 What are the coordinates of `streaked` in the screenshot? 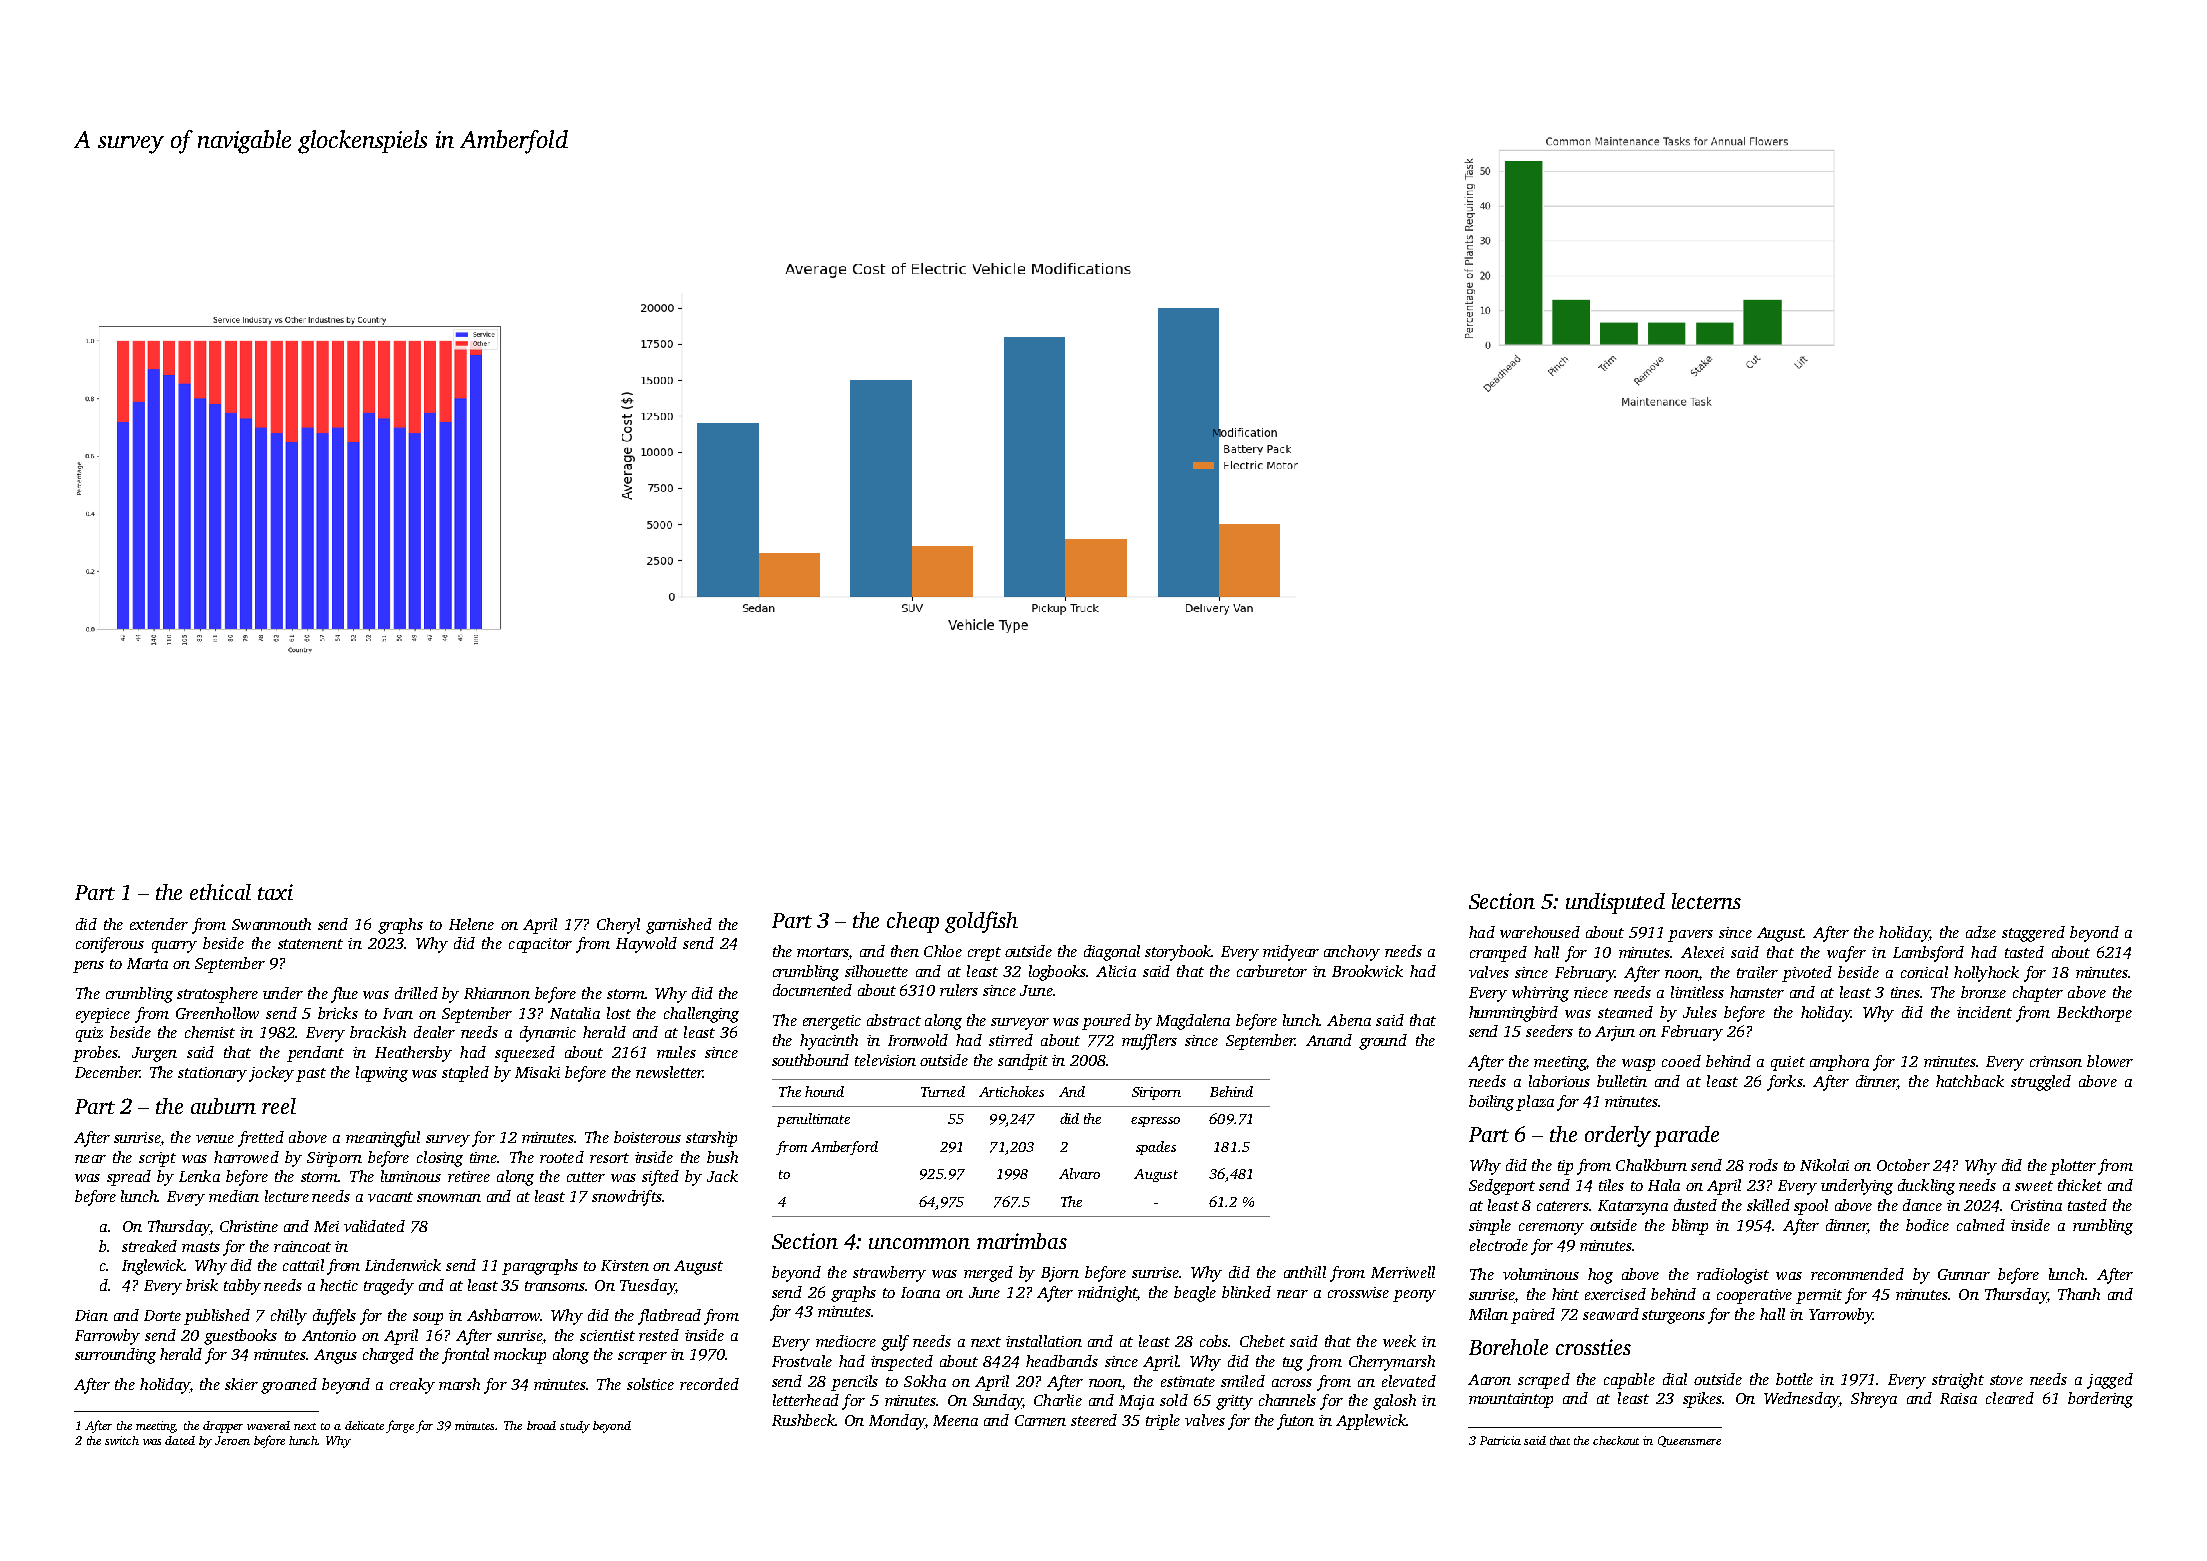 It's located at (149, 1246).
